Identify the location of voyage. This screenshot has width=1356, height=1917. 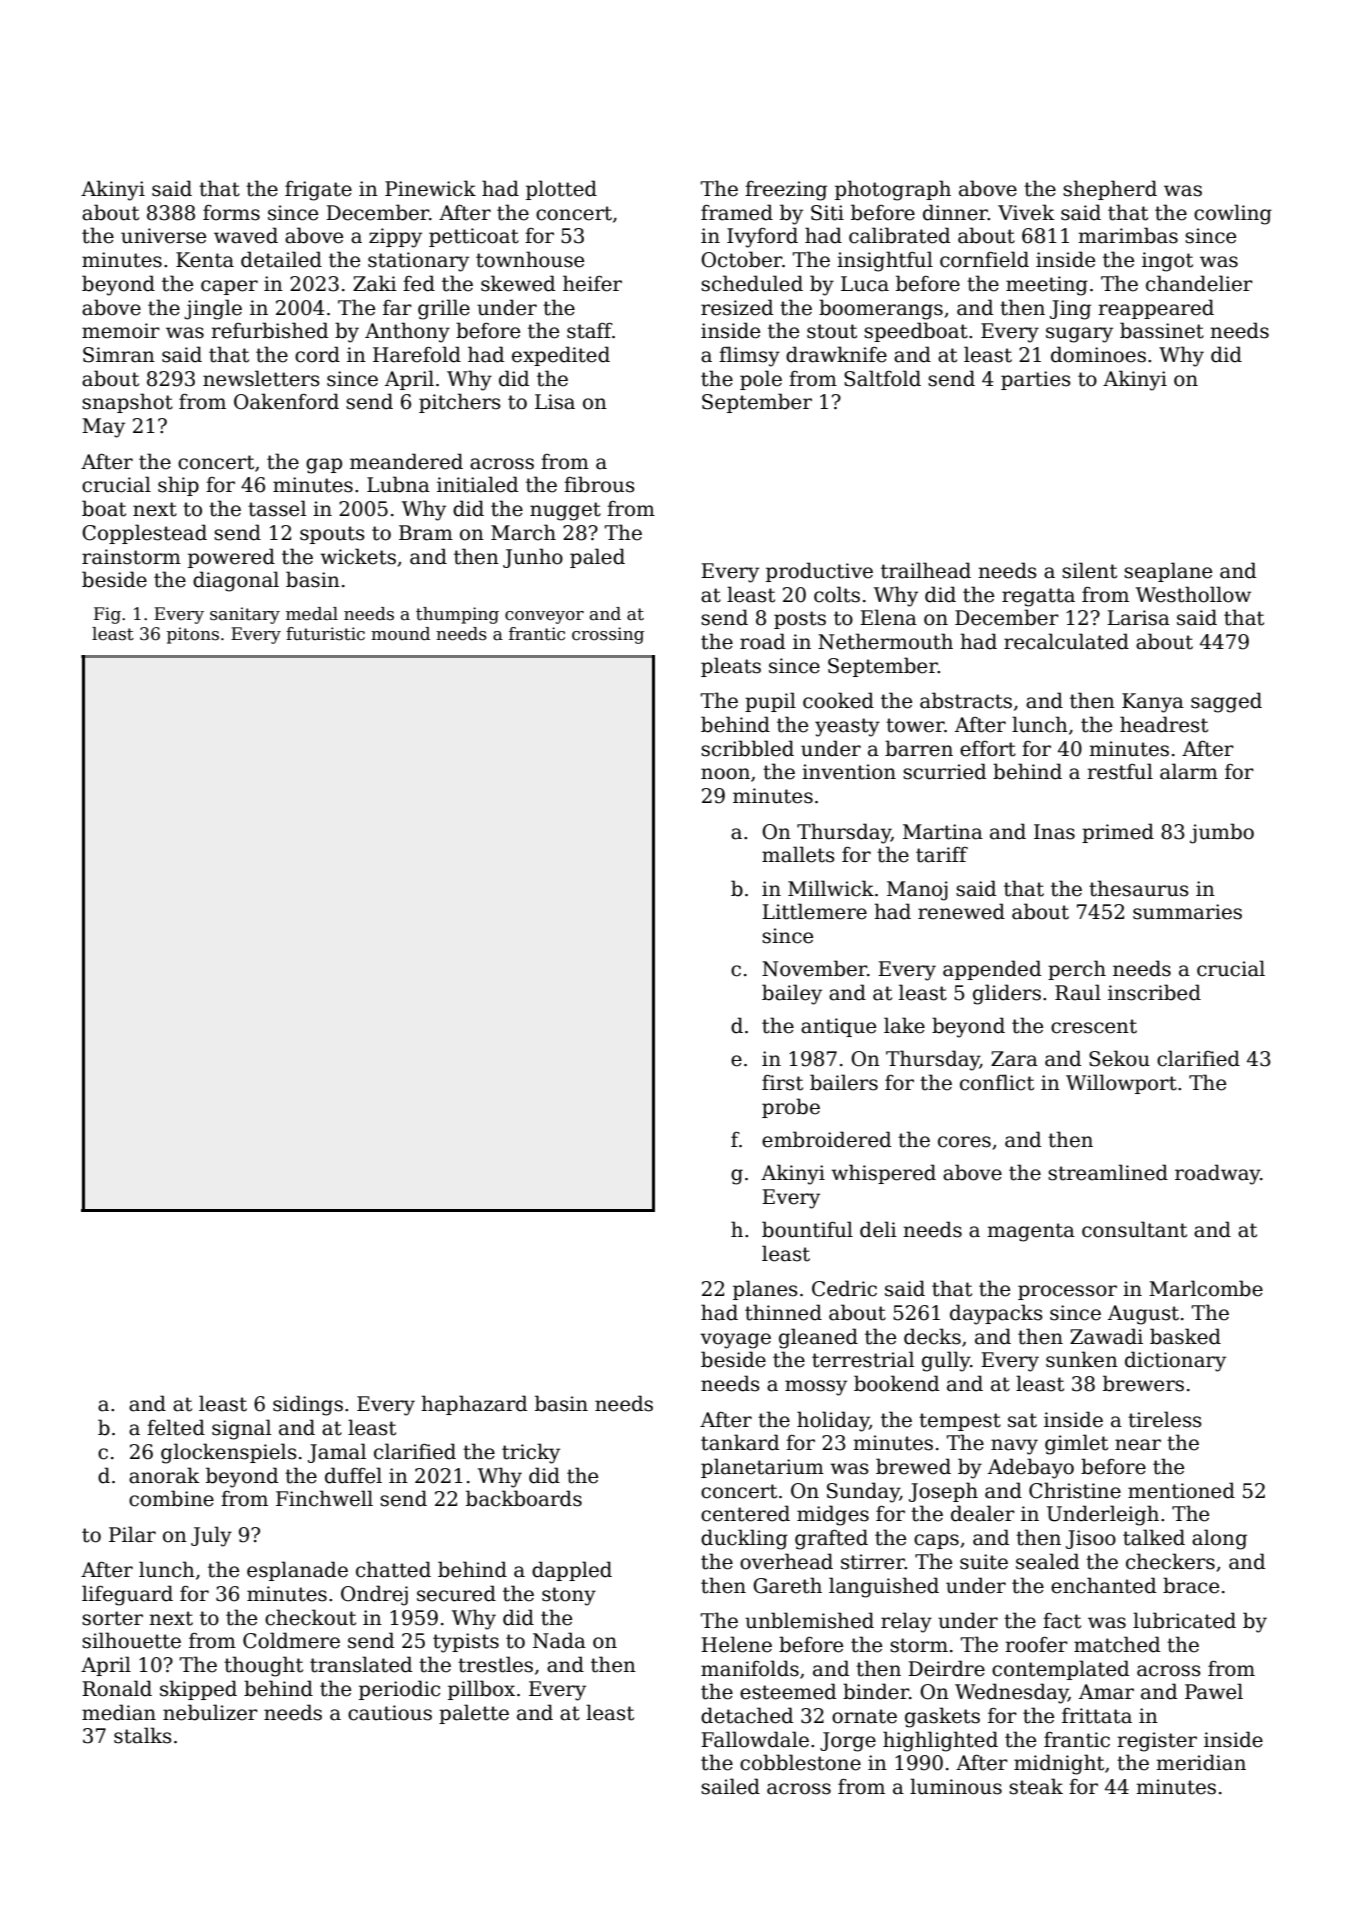
(735, 1341).
